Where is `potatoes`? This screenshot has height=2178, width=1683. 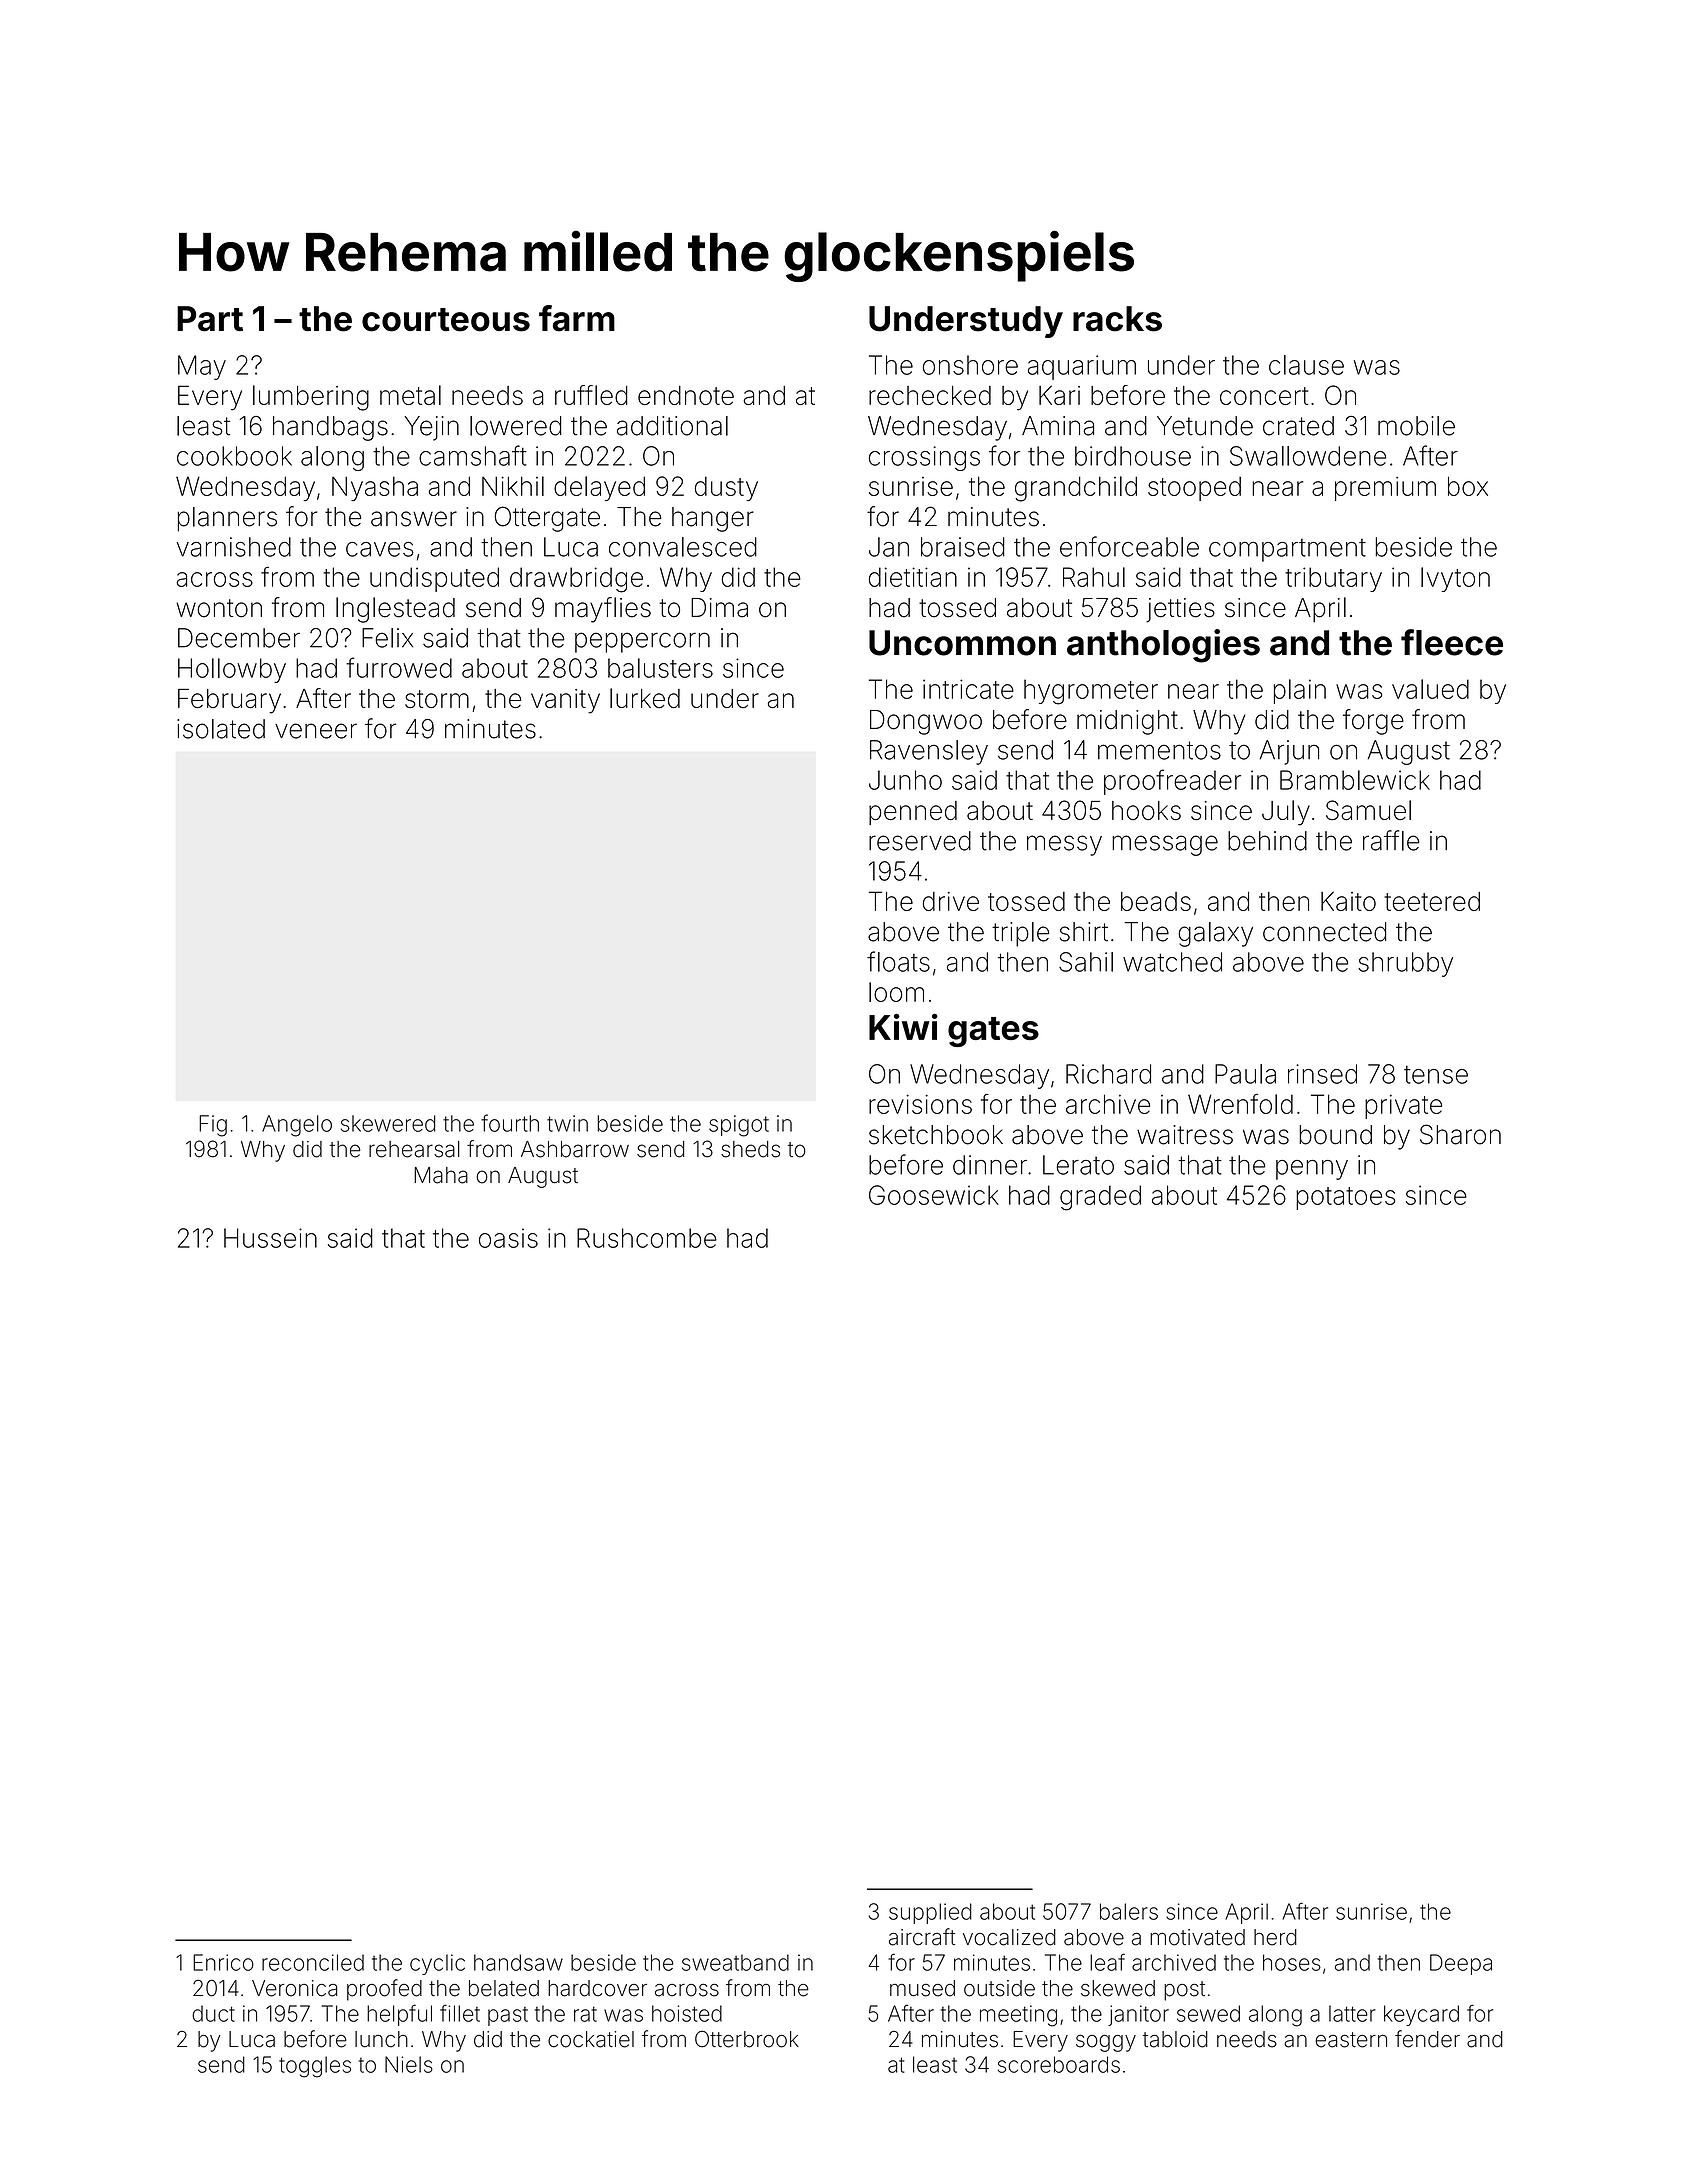
potatoes is located at coordinates (1345, 1198).
